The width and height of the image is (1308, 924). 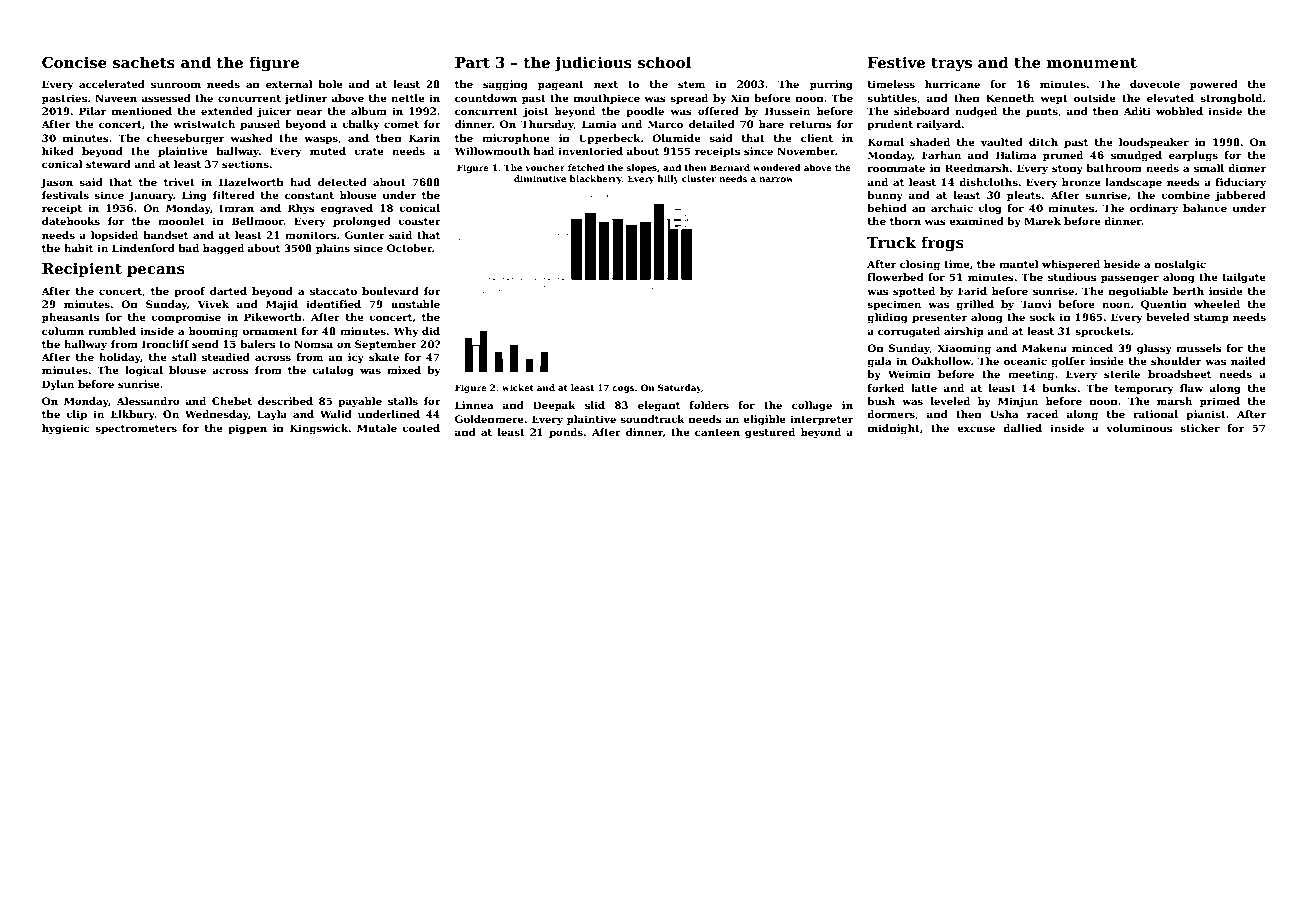 What do you see at coordinates (1214, 85) in the image?
I see `powered` at bounding box center [1214, 85].
